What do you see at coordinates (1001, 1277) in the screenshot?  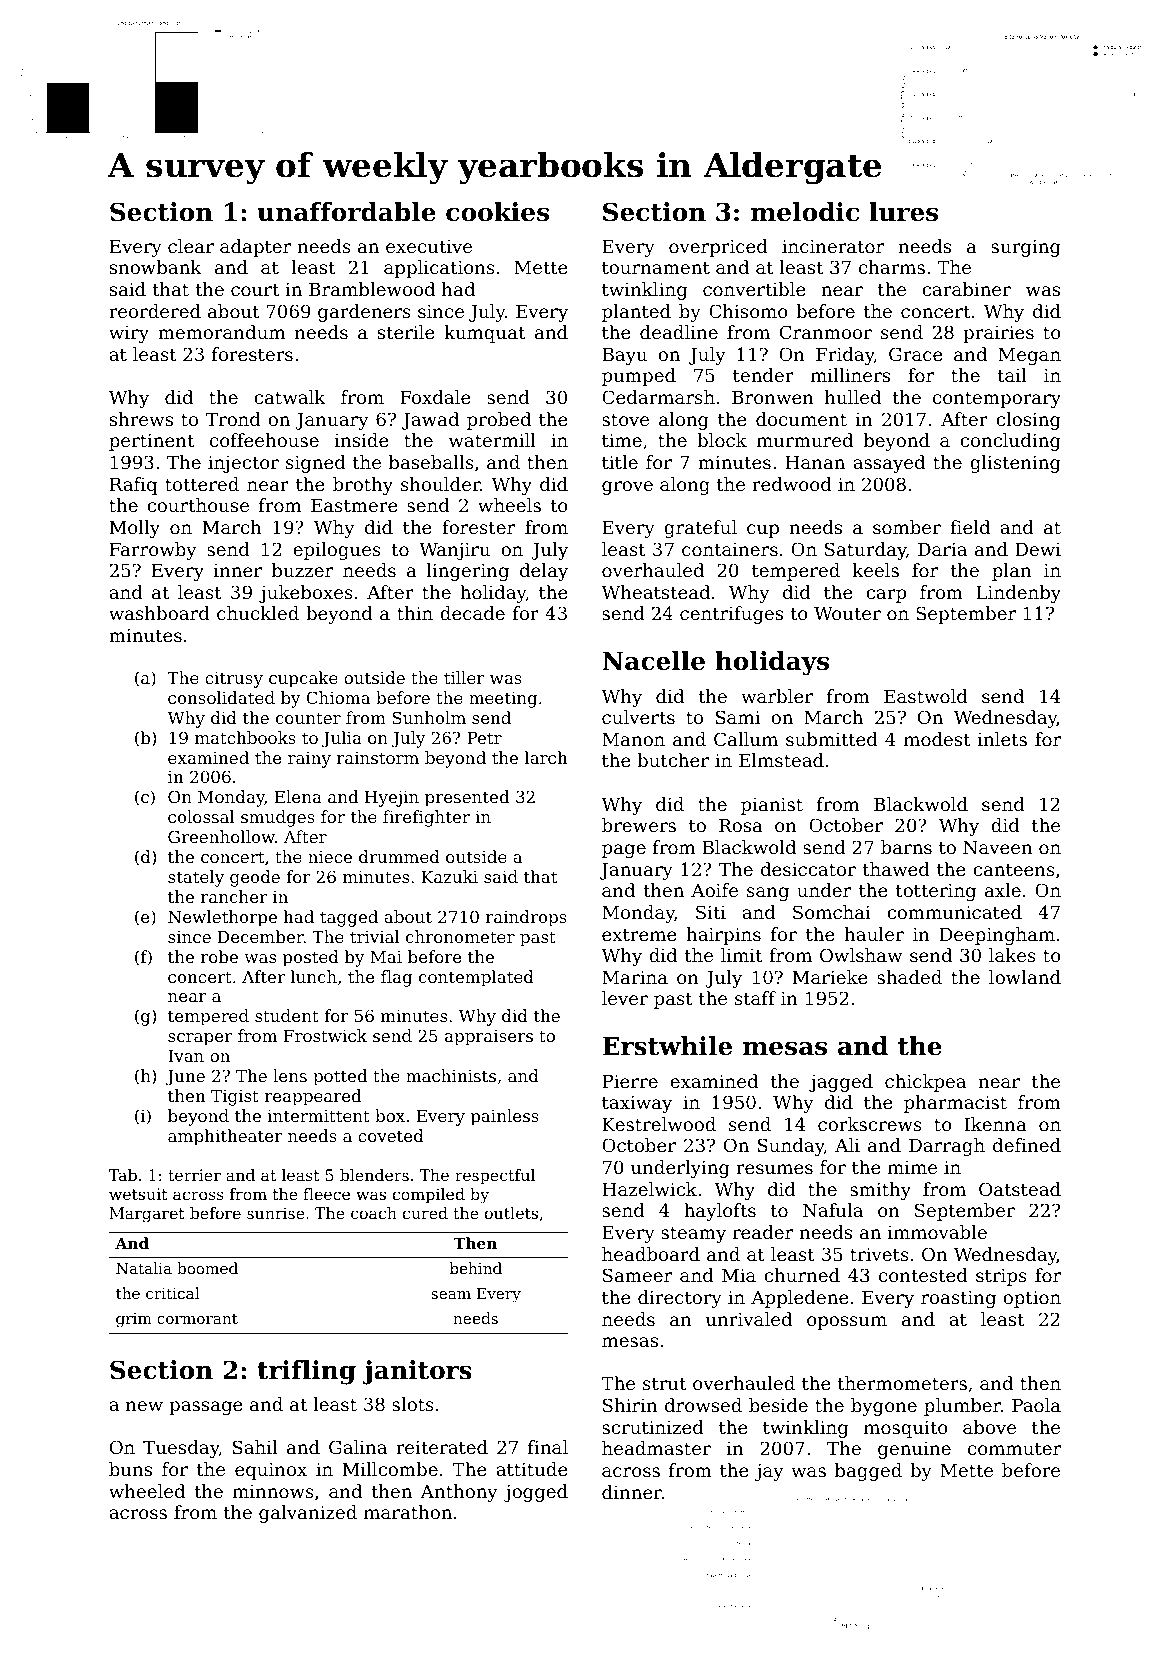 I see `strips` at bounding box center [1001, 1277].
